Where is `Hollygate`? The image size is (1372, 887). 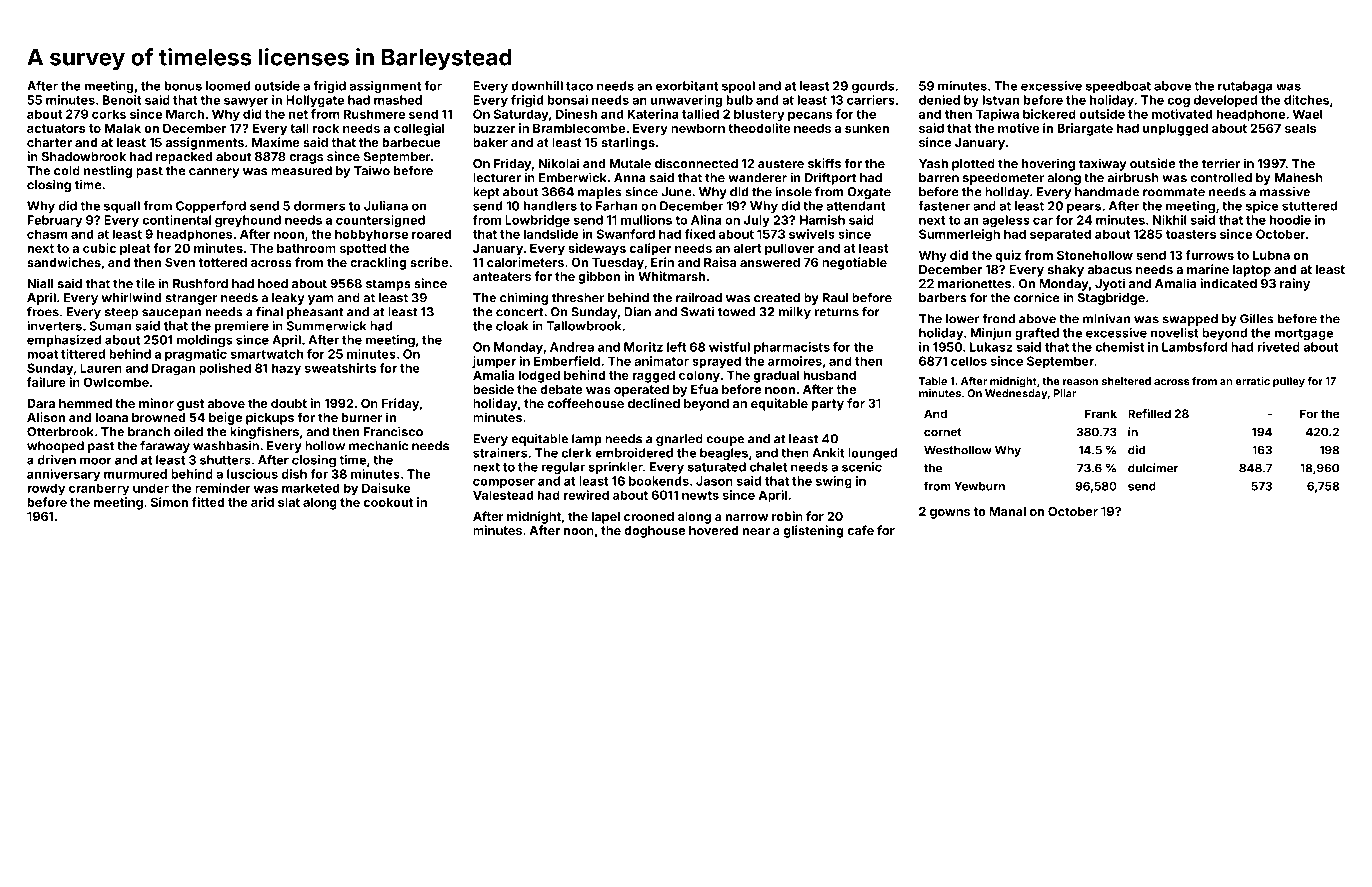
Hollygate is located at coordinates (315, 101).
